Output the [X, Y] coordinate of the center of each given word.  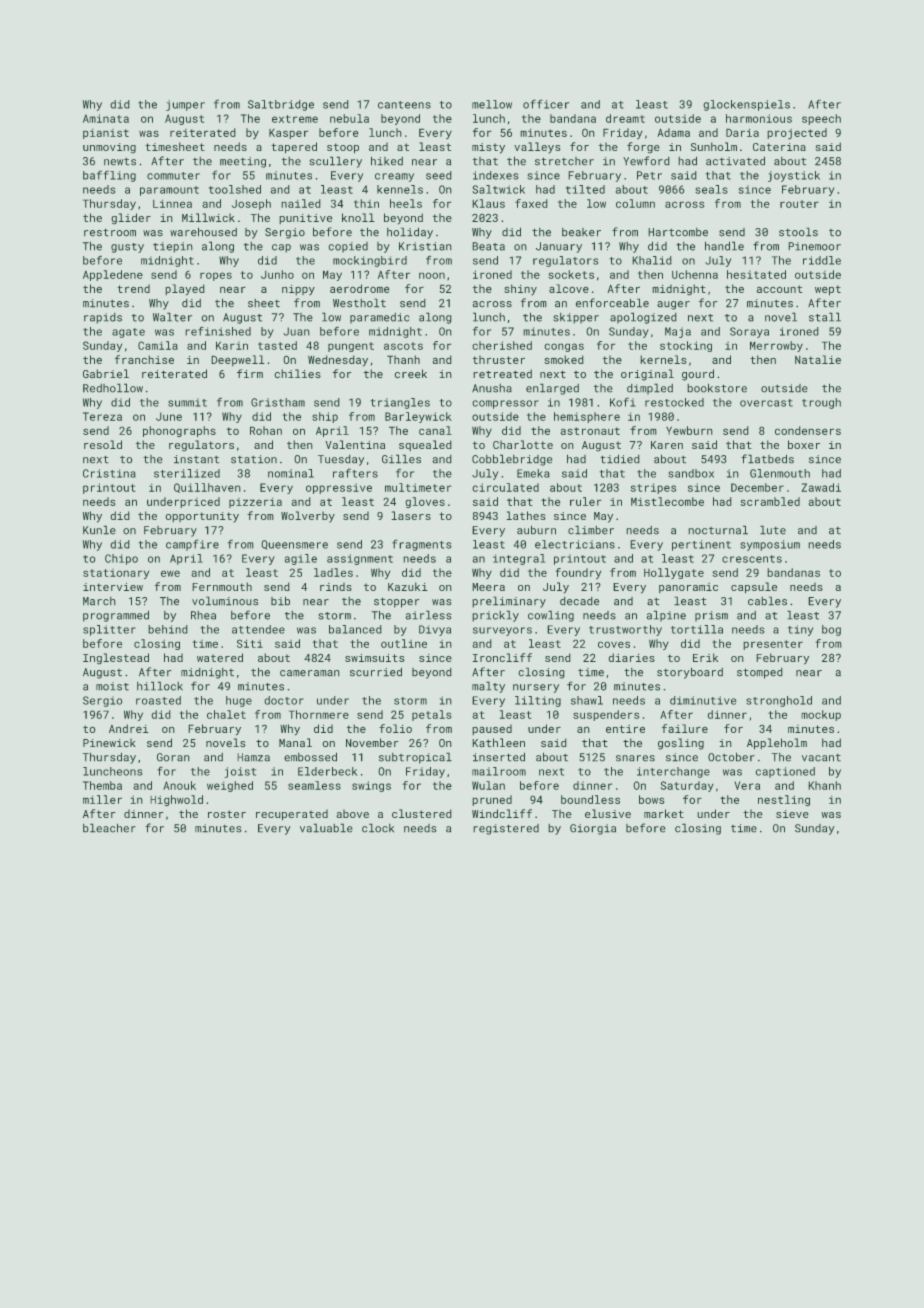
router [799, 204]
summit [187, 402]
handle [724, 246]
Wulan [488, 785]
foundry [578, 573]
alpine [666, 616]
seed [438, 175]
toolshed [235, 189]
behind [168, 629]
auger [673, 305]
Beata [489, 246]
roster [227, 814]
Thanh [403, 359]
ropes [216, 276]
